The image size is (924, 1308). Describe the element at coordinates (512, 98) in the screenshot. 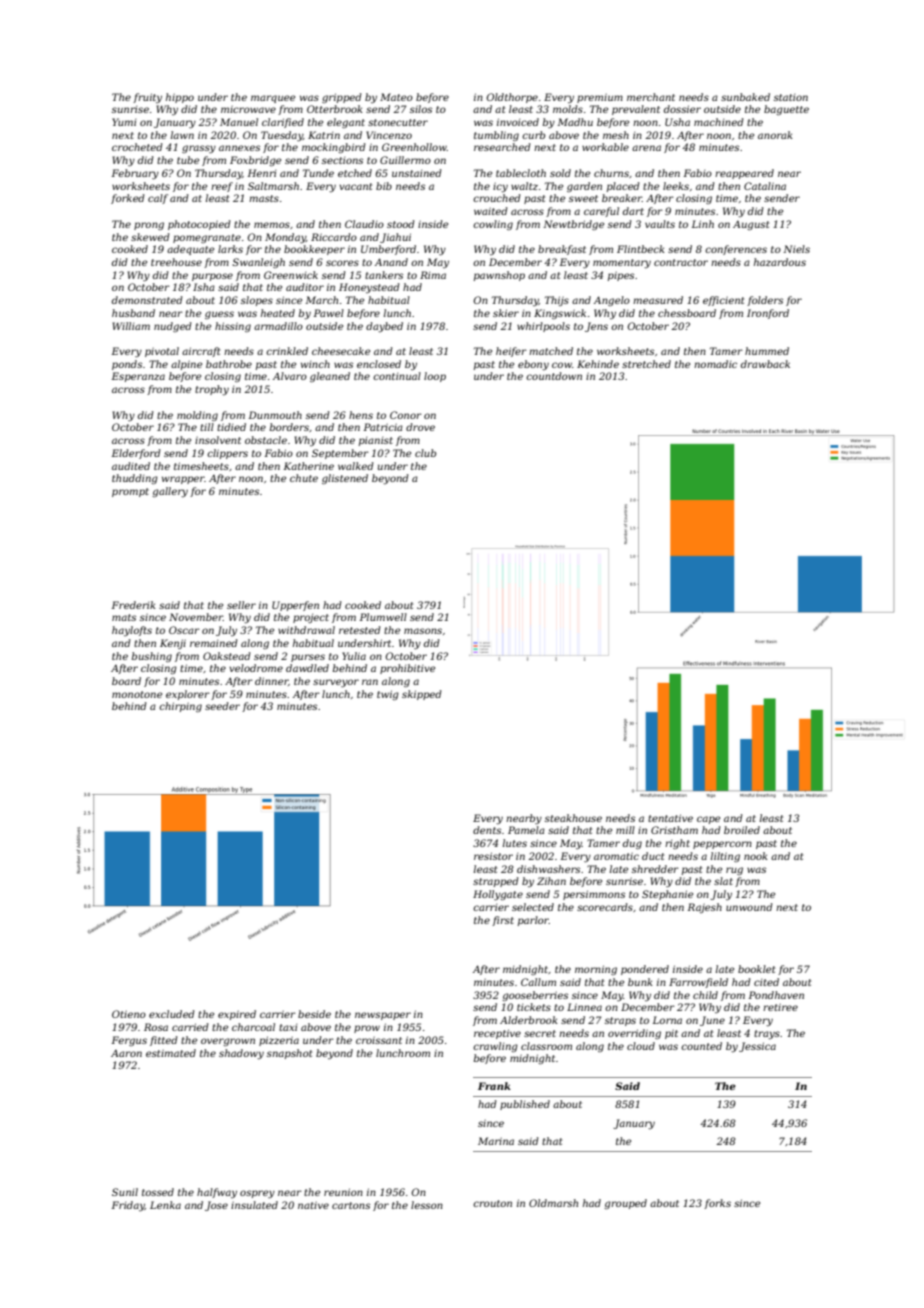

I see `Oldthorpe` at that location.
